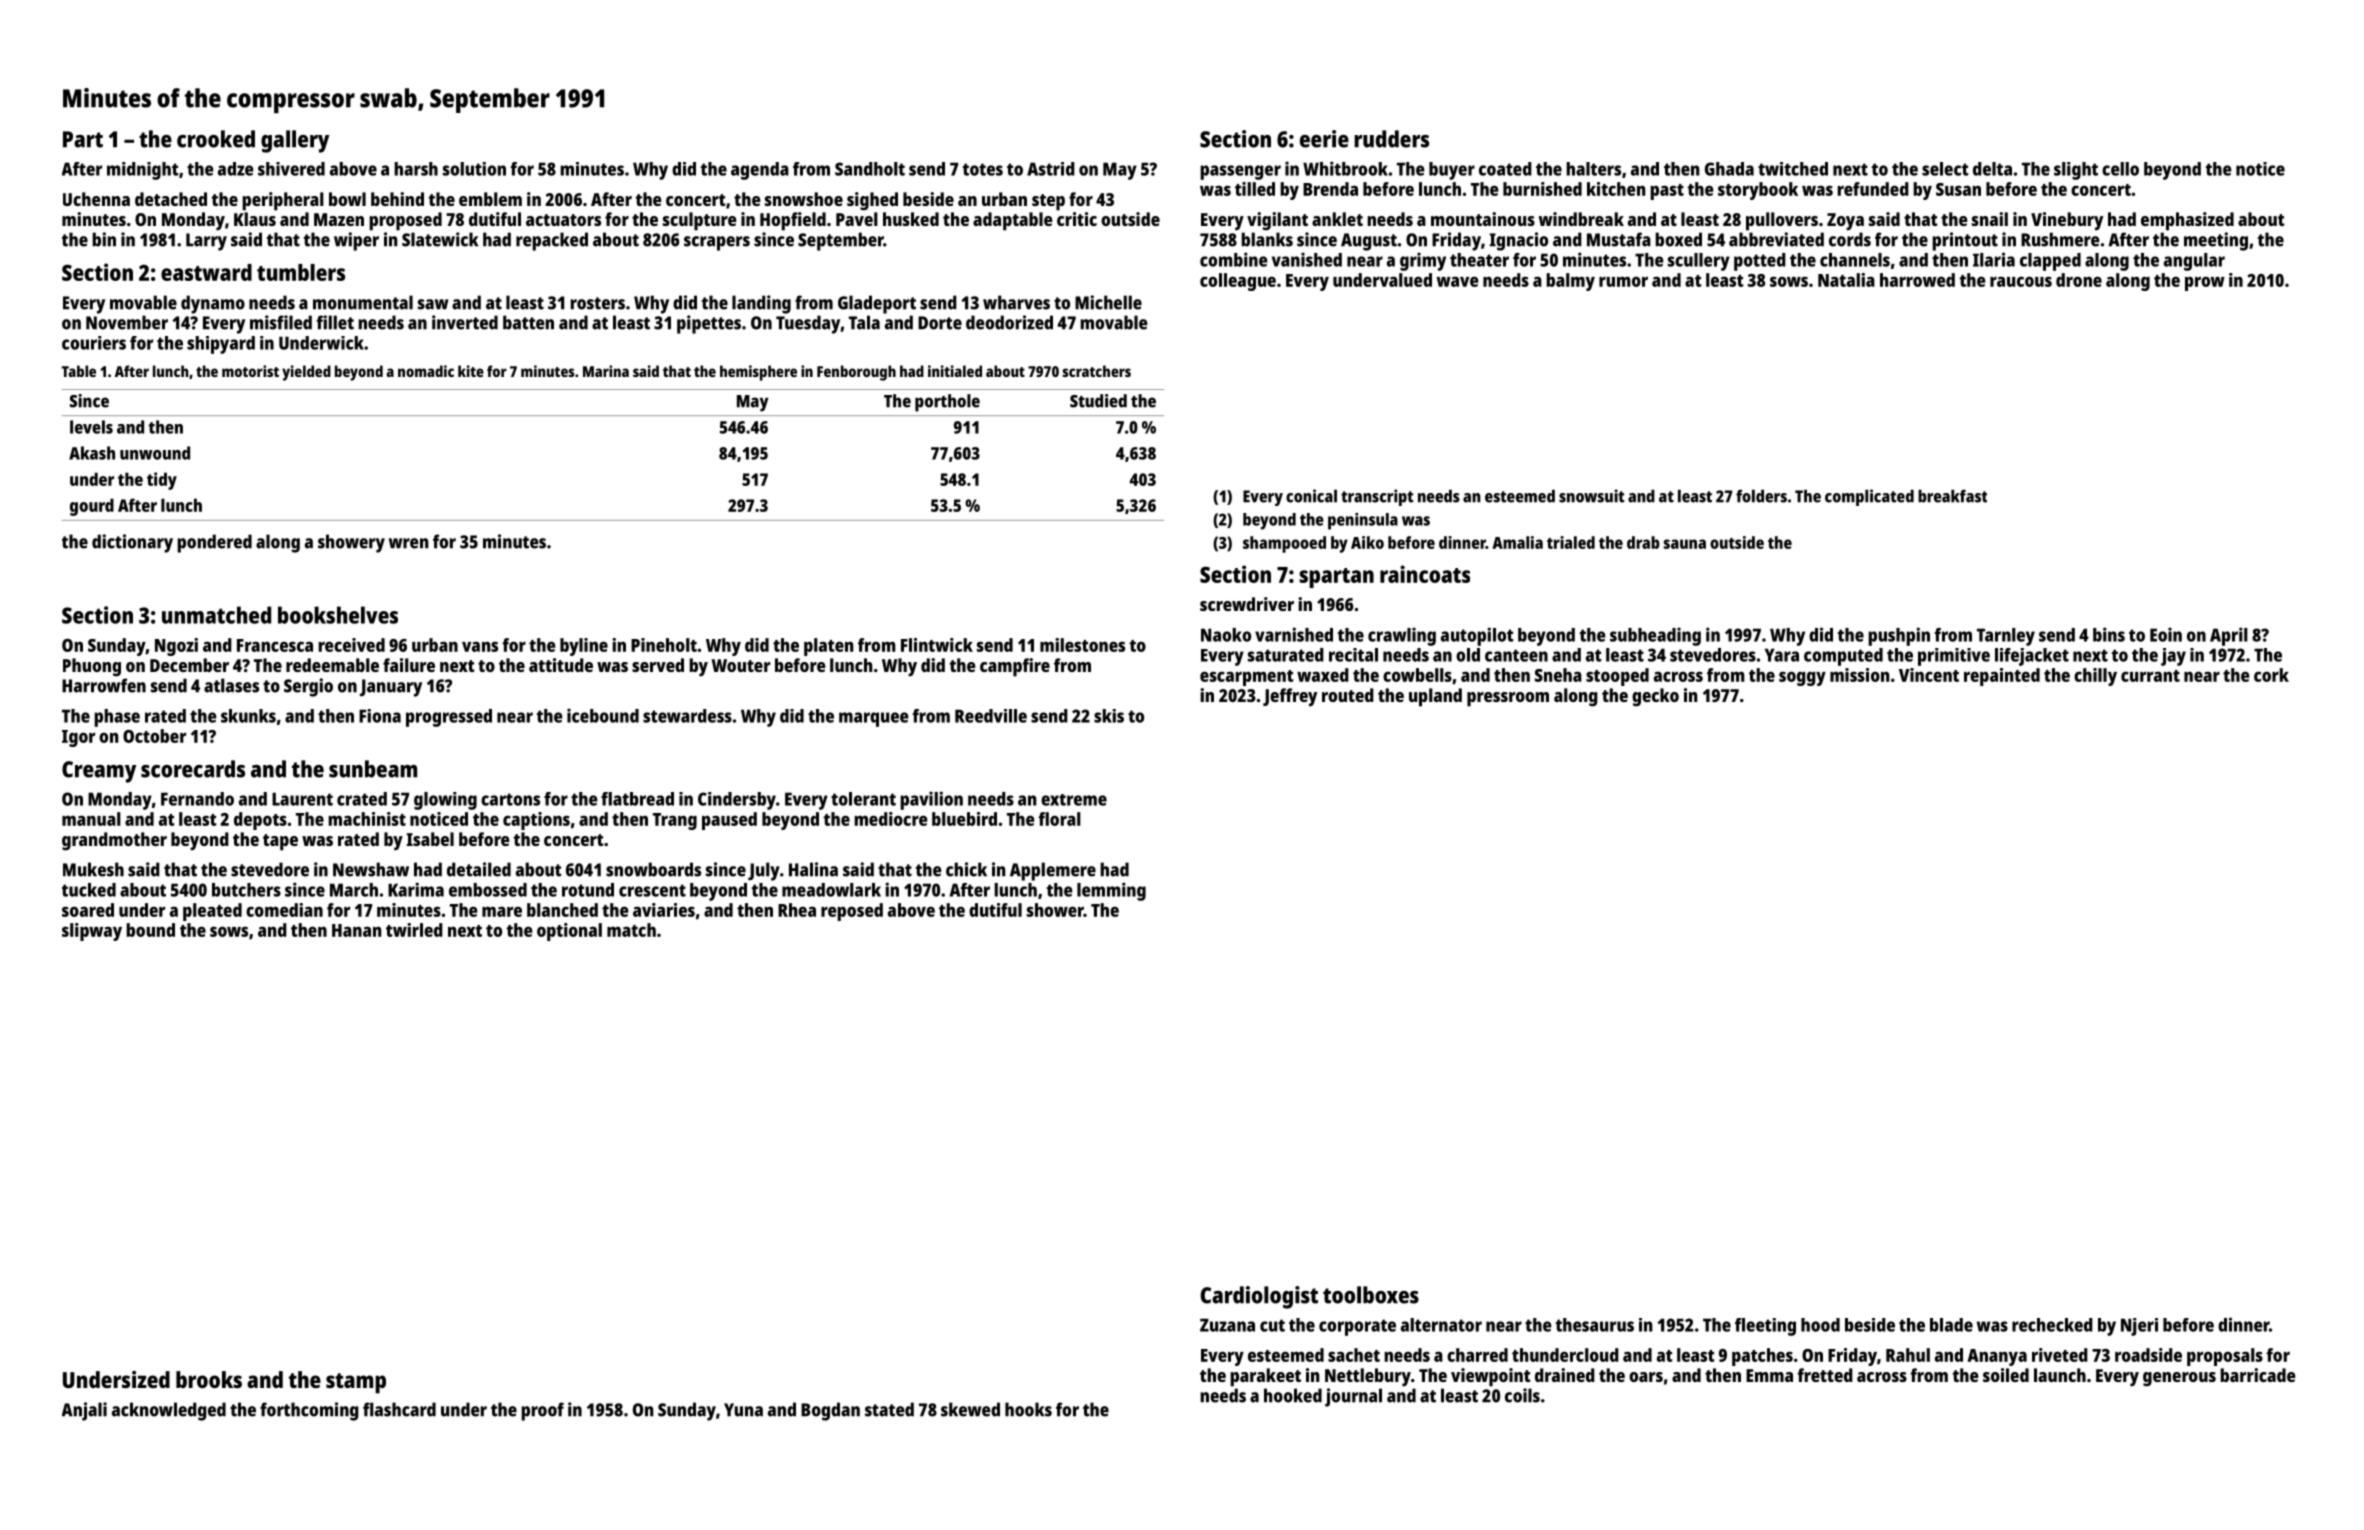  Describe the element at coordinates (2150, 676) in the page. I see `currant` at that location.
